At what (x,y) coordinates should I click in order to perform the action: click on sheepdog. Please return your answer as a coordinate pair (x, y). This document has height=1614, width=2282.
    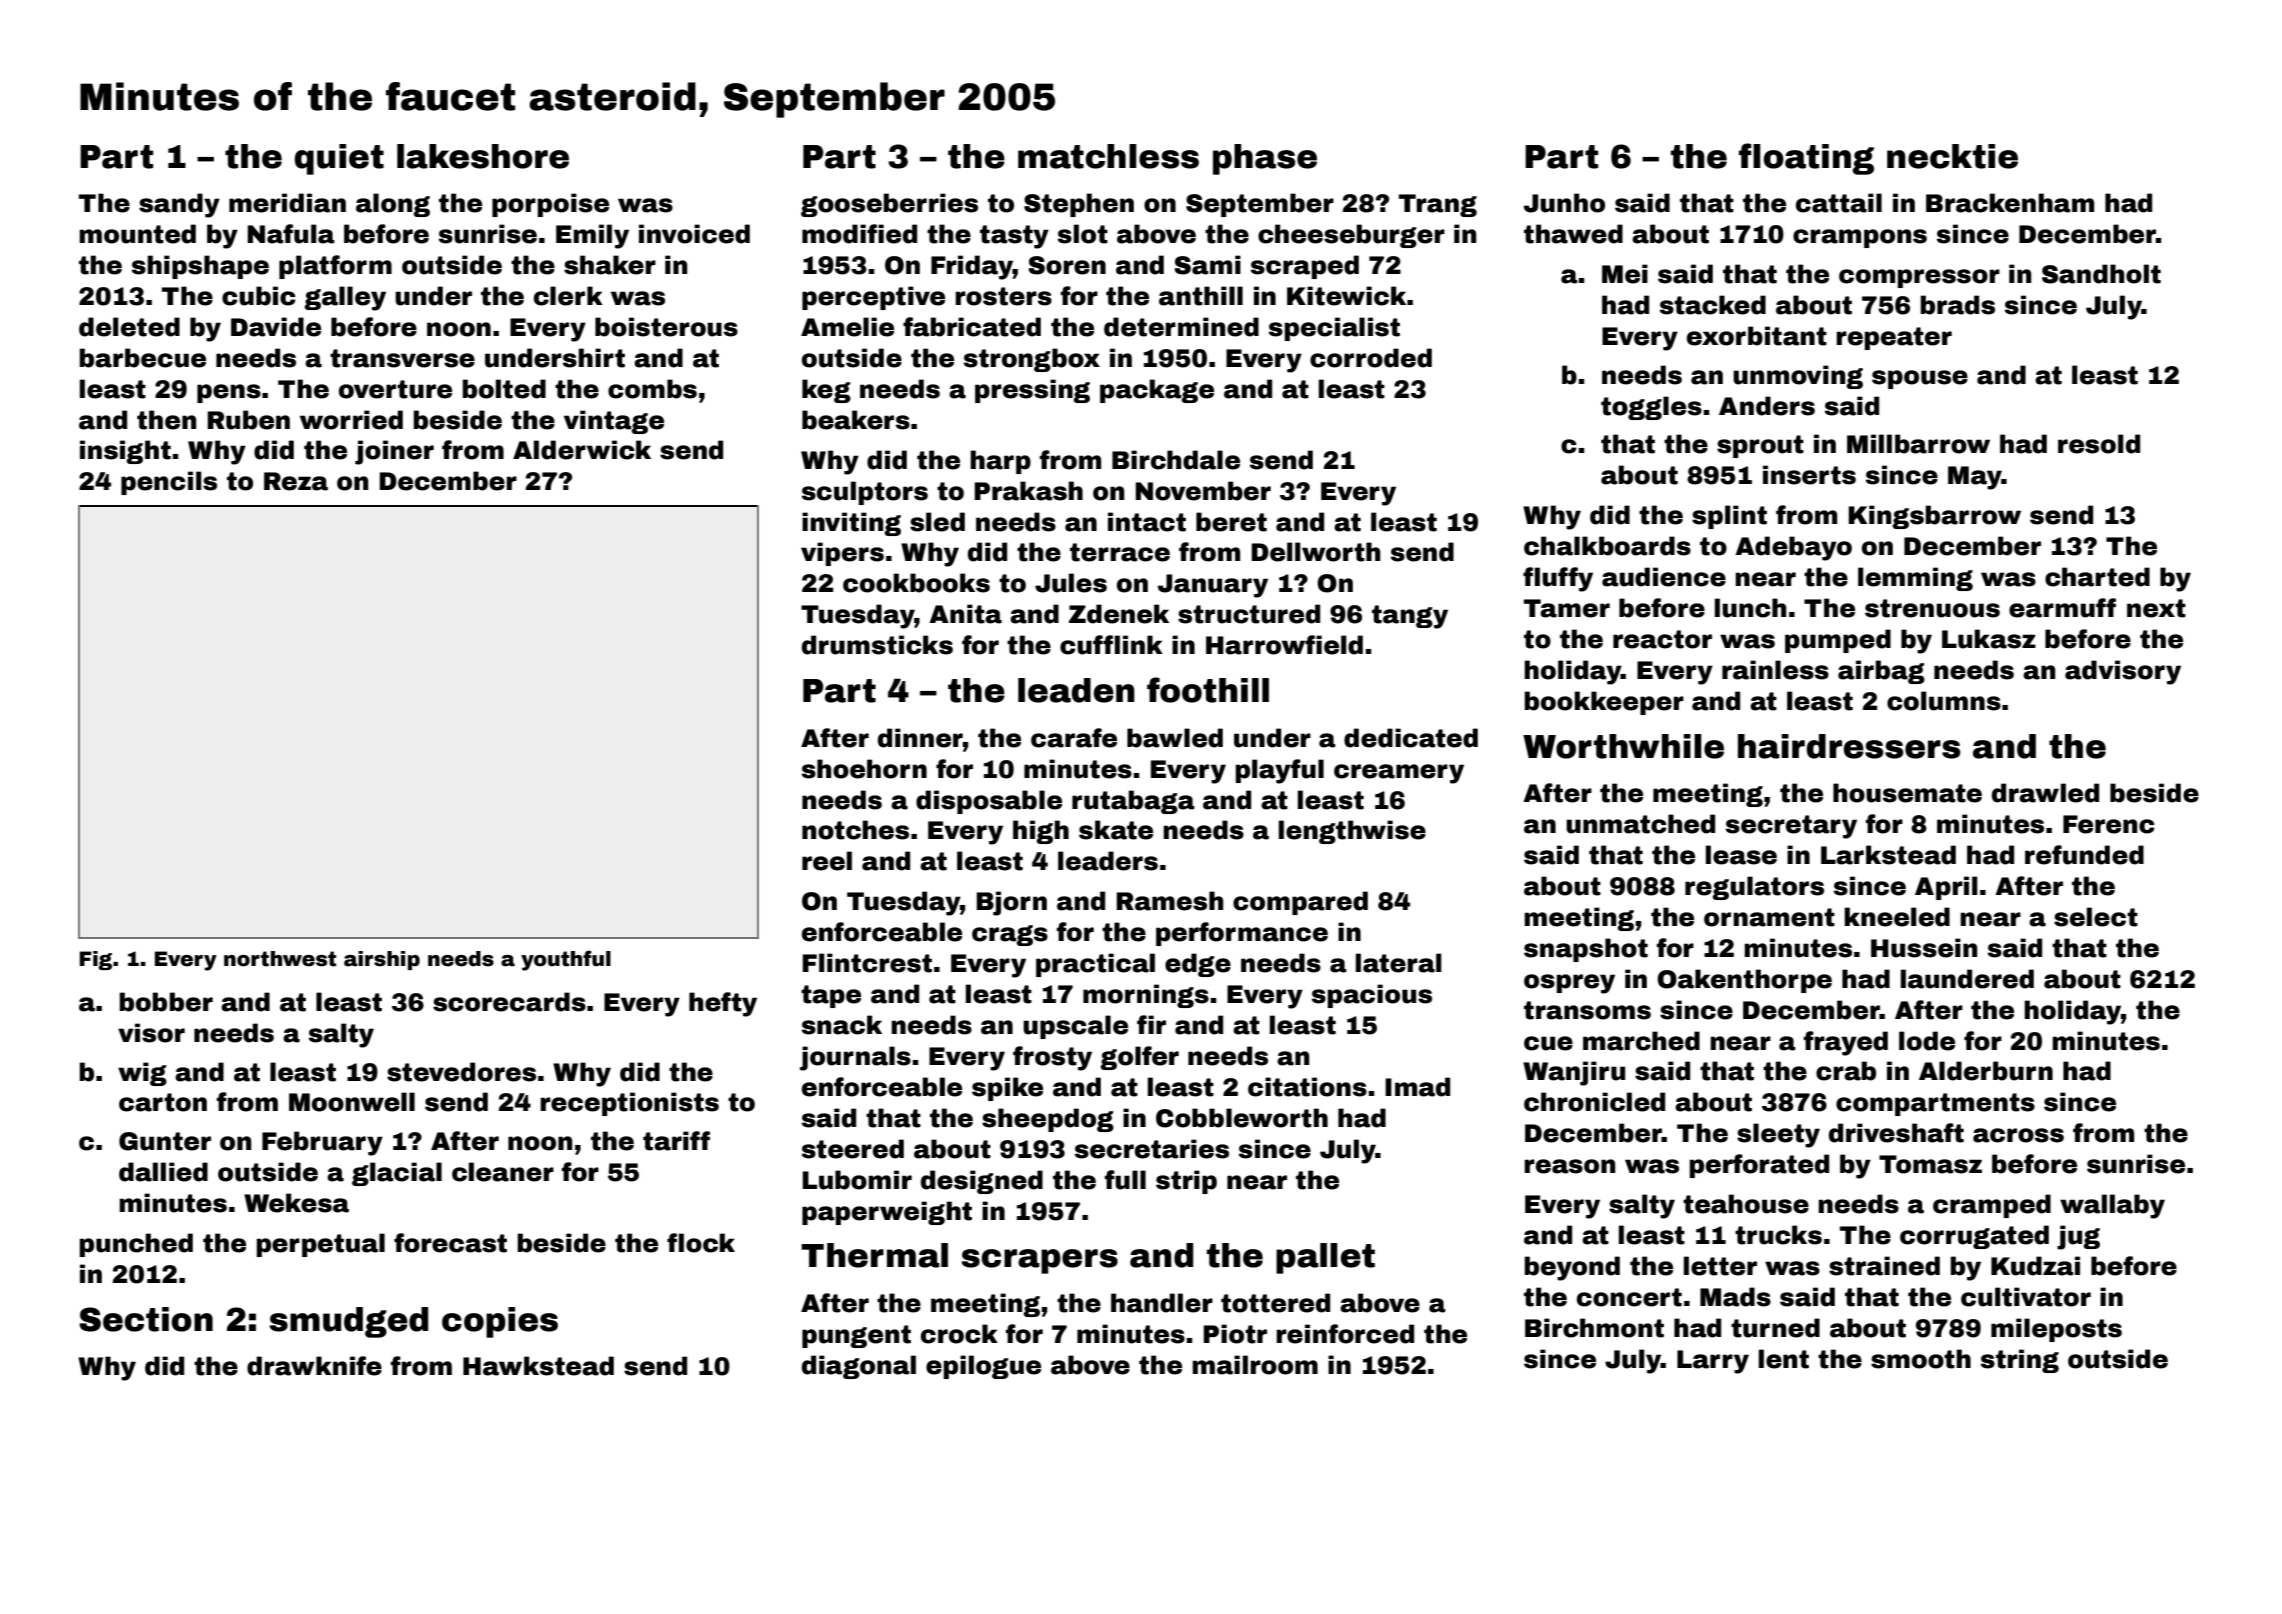
    Looking at the image, I should click on (1048, 1120).
